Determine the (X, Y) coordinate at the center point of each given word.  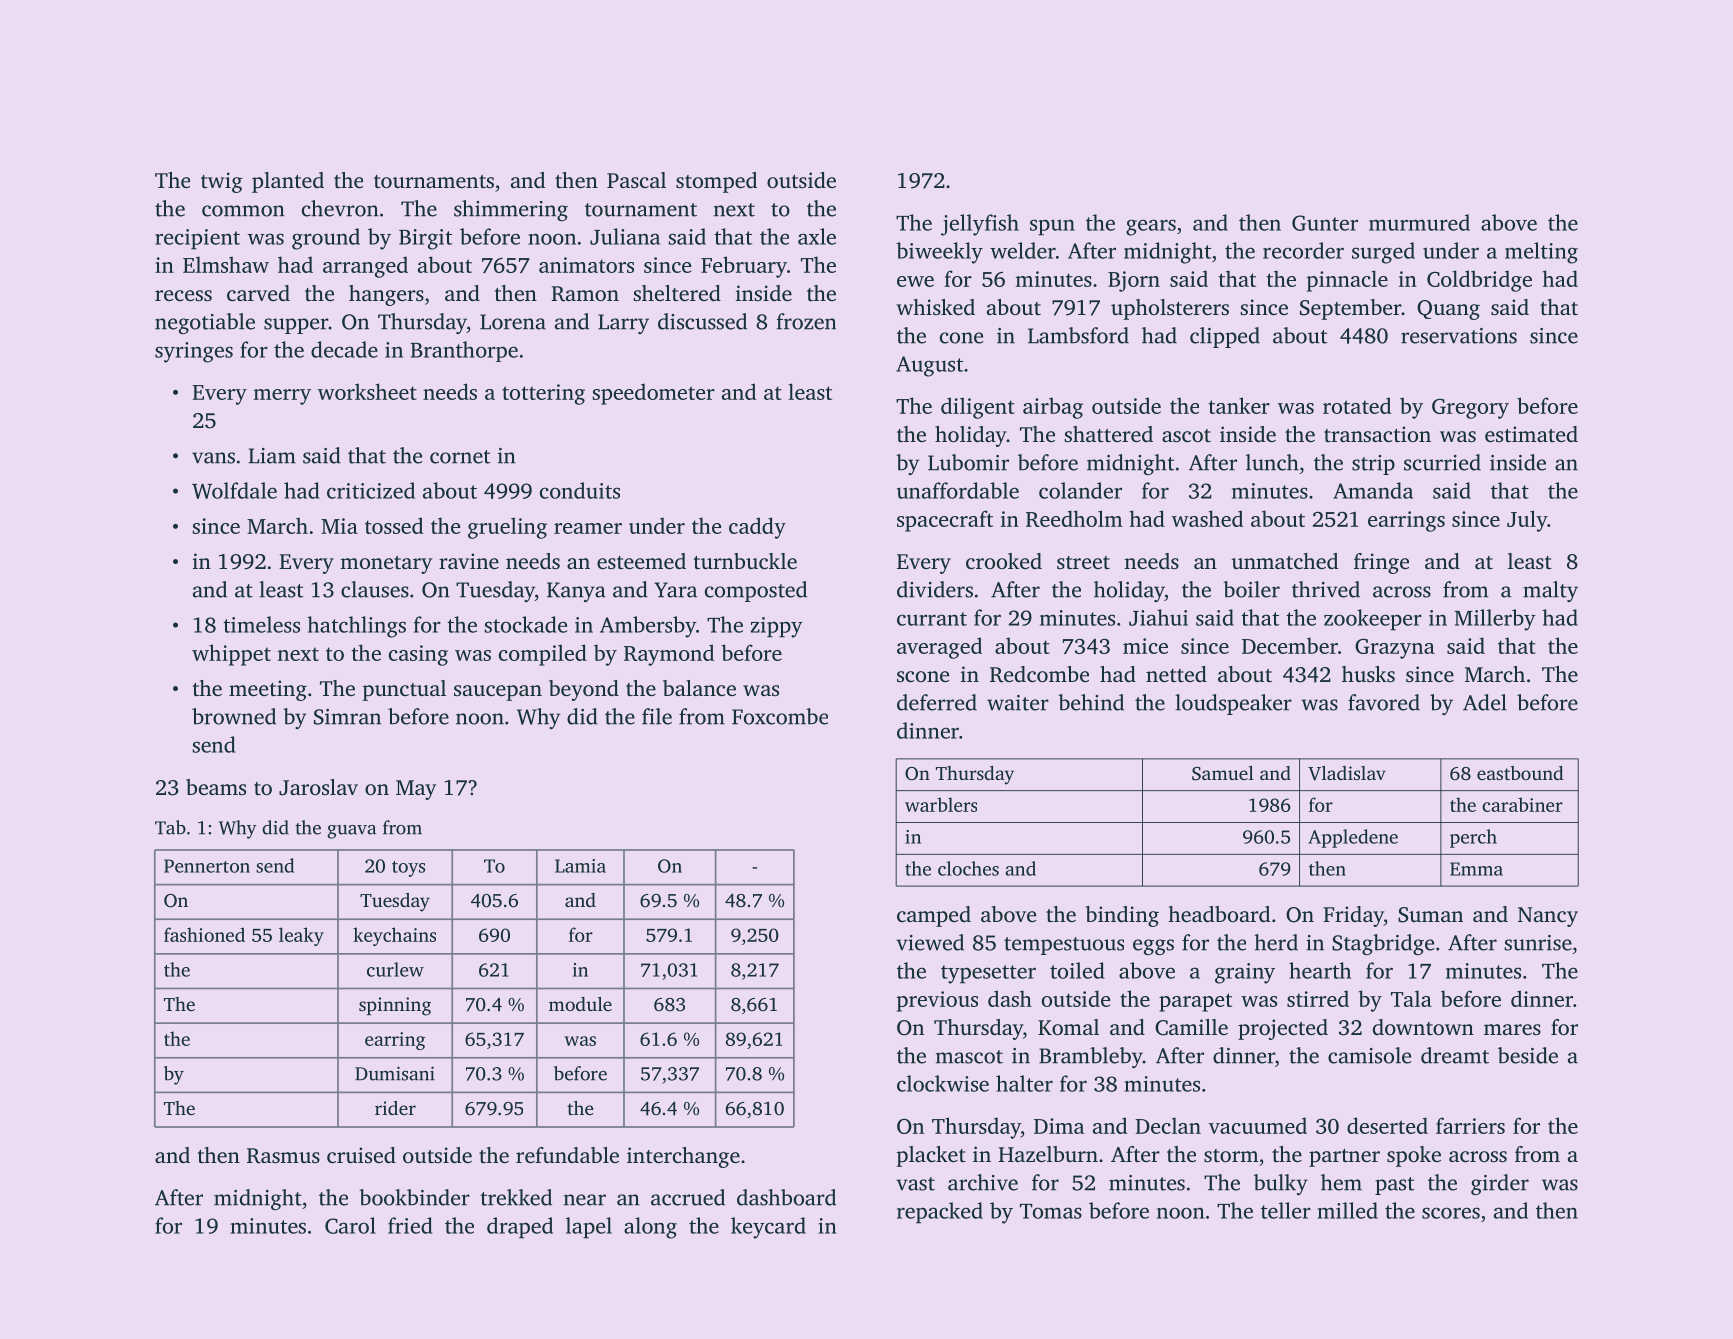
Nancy (1548, 917)
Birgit (425, 239)
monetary (386, 565)
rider (395, 1108)
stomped (716, 182)
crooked (1004, 561)
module (580, 1004)
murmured (1419, 222)
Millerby (1495, 620)
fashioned (204, 934)
